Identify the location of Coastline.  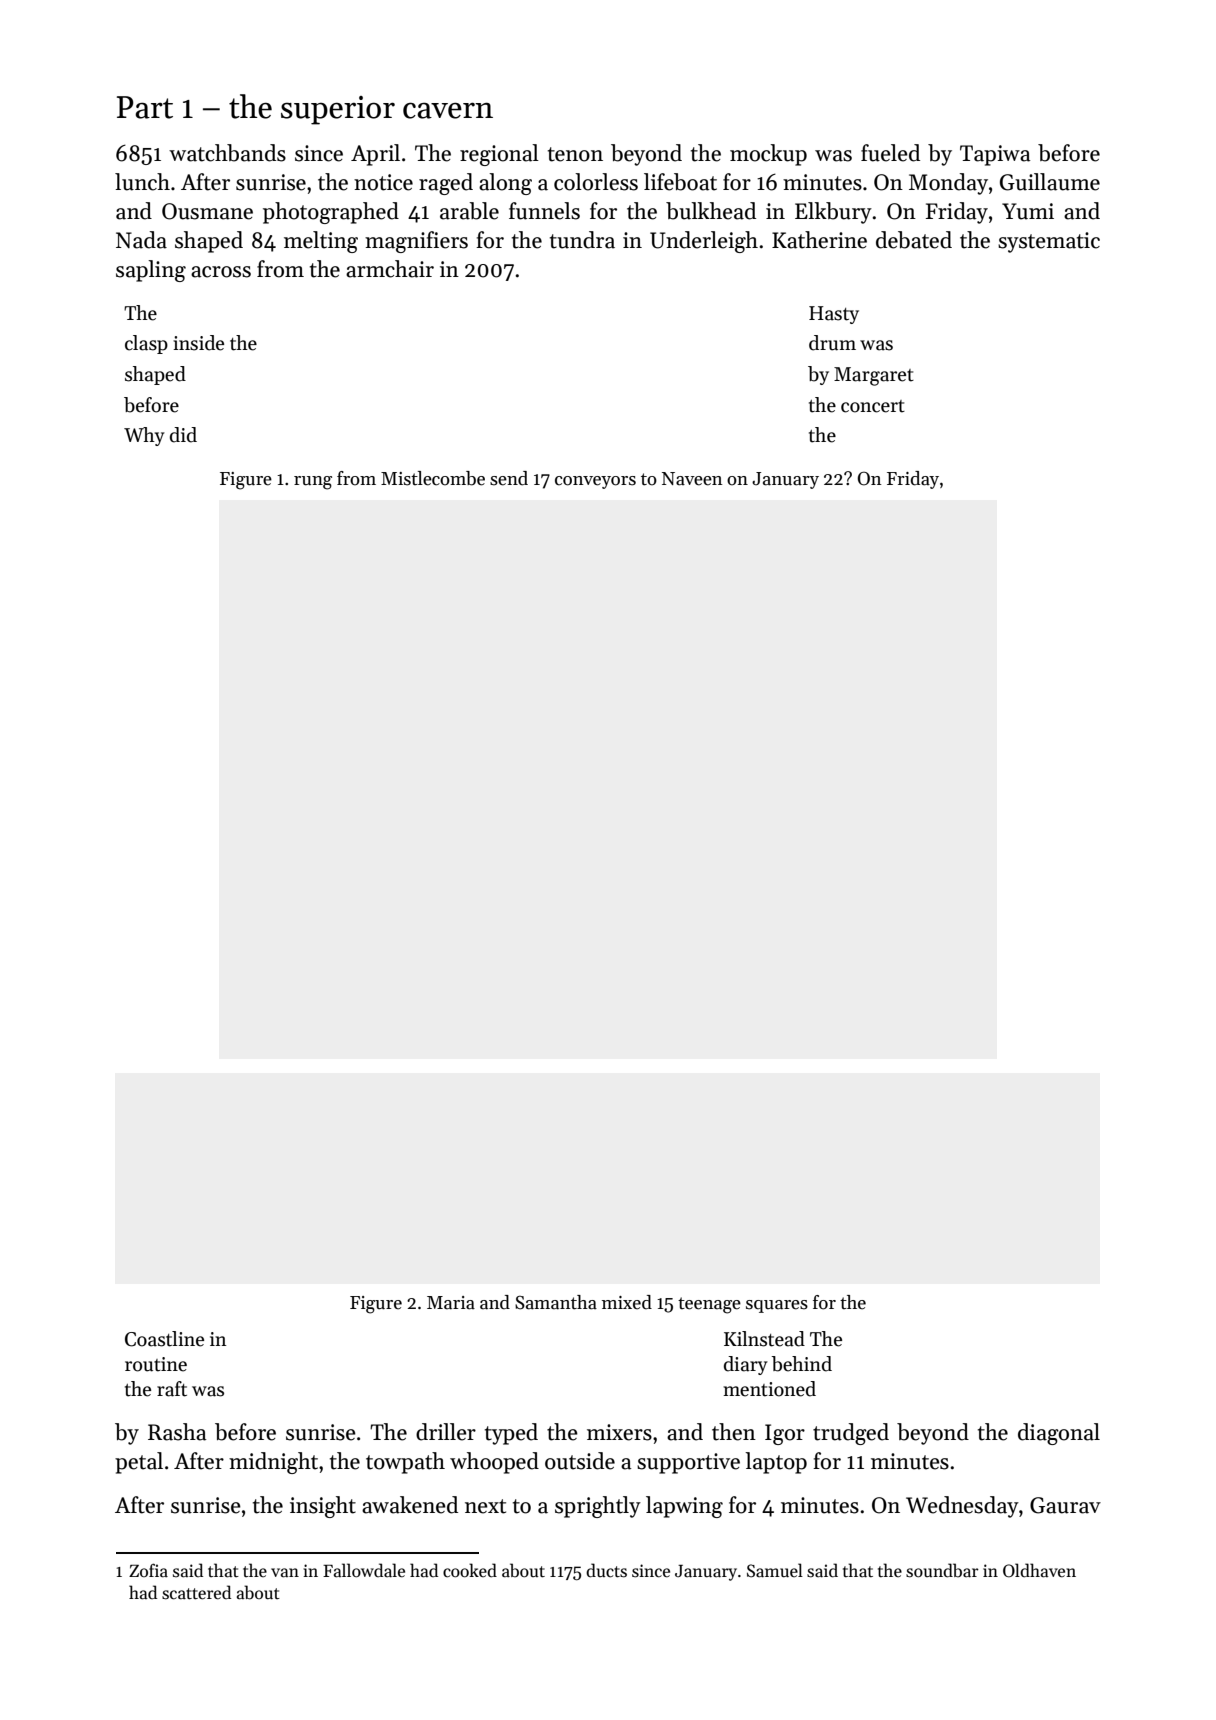
(164, 1339).
